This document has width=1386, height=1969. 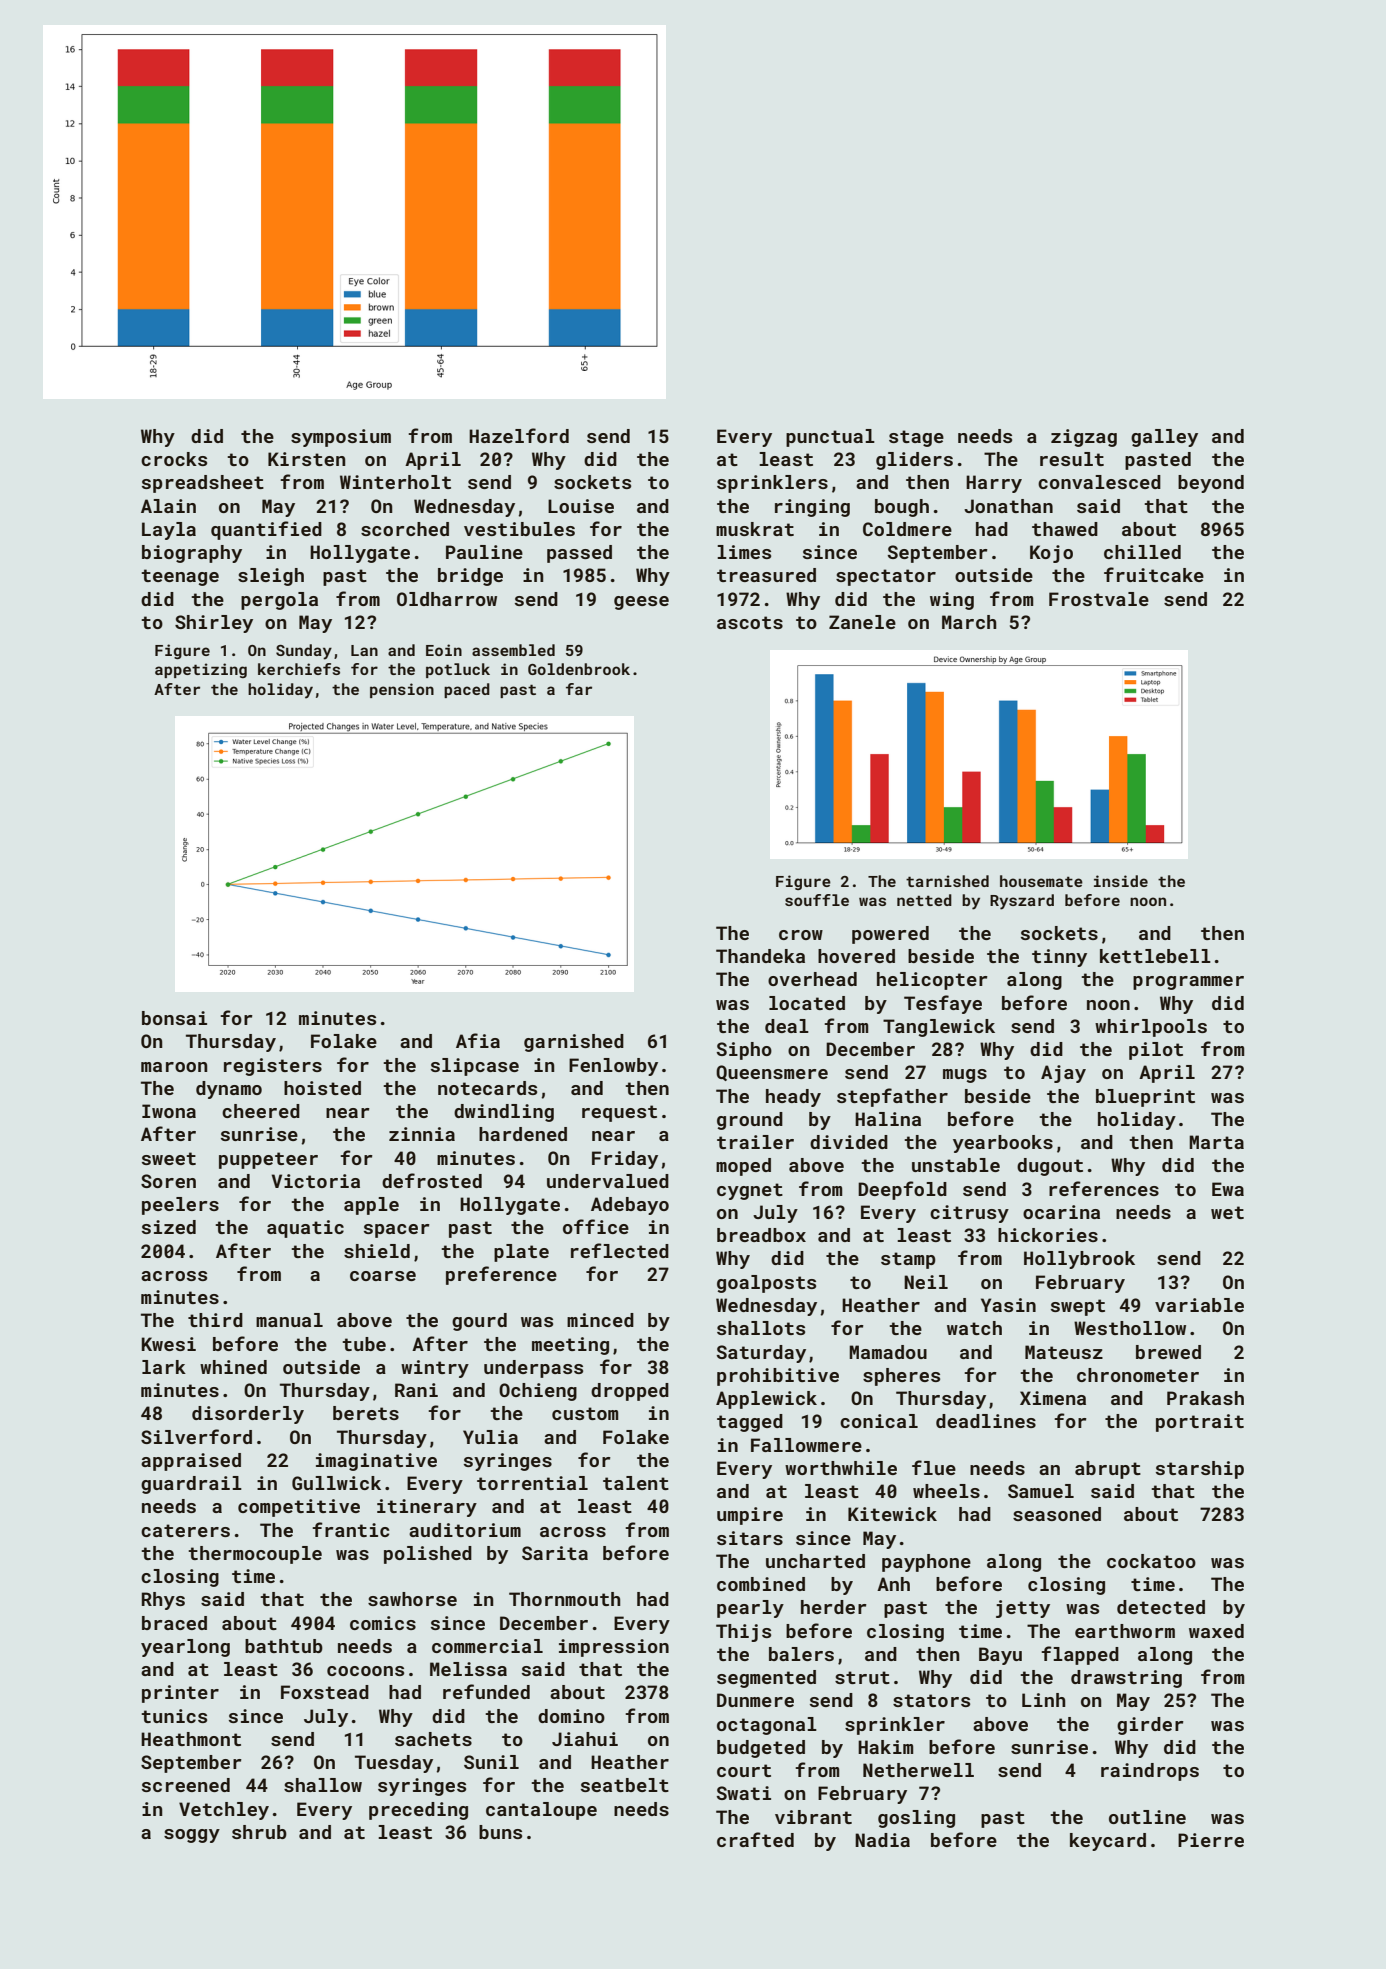 What do you see at coordinates (416, 1390) in the document?
I see `Rani` at bounding box center [416, 1390].
